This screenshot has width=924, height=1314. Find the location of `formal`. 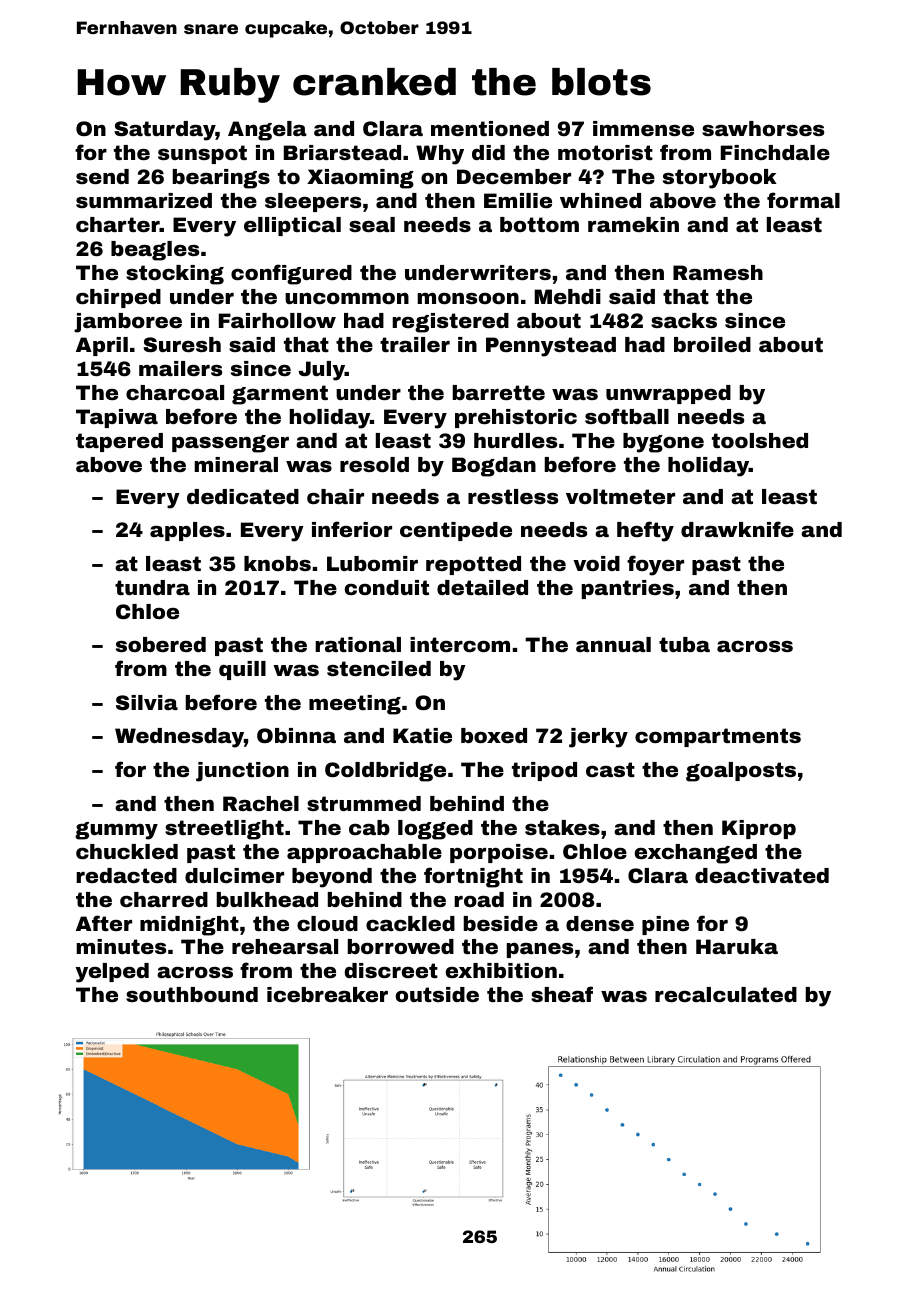

formal is located at coordinates (803, 200).
